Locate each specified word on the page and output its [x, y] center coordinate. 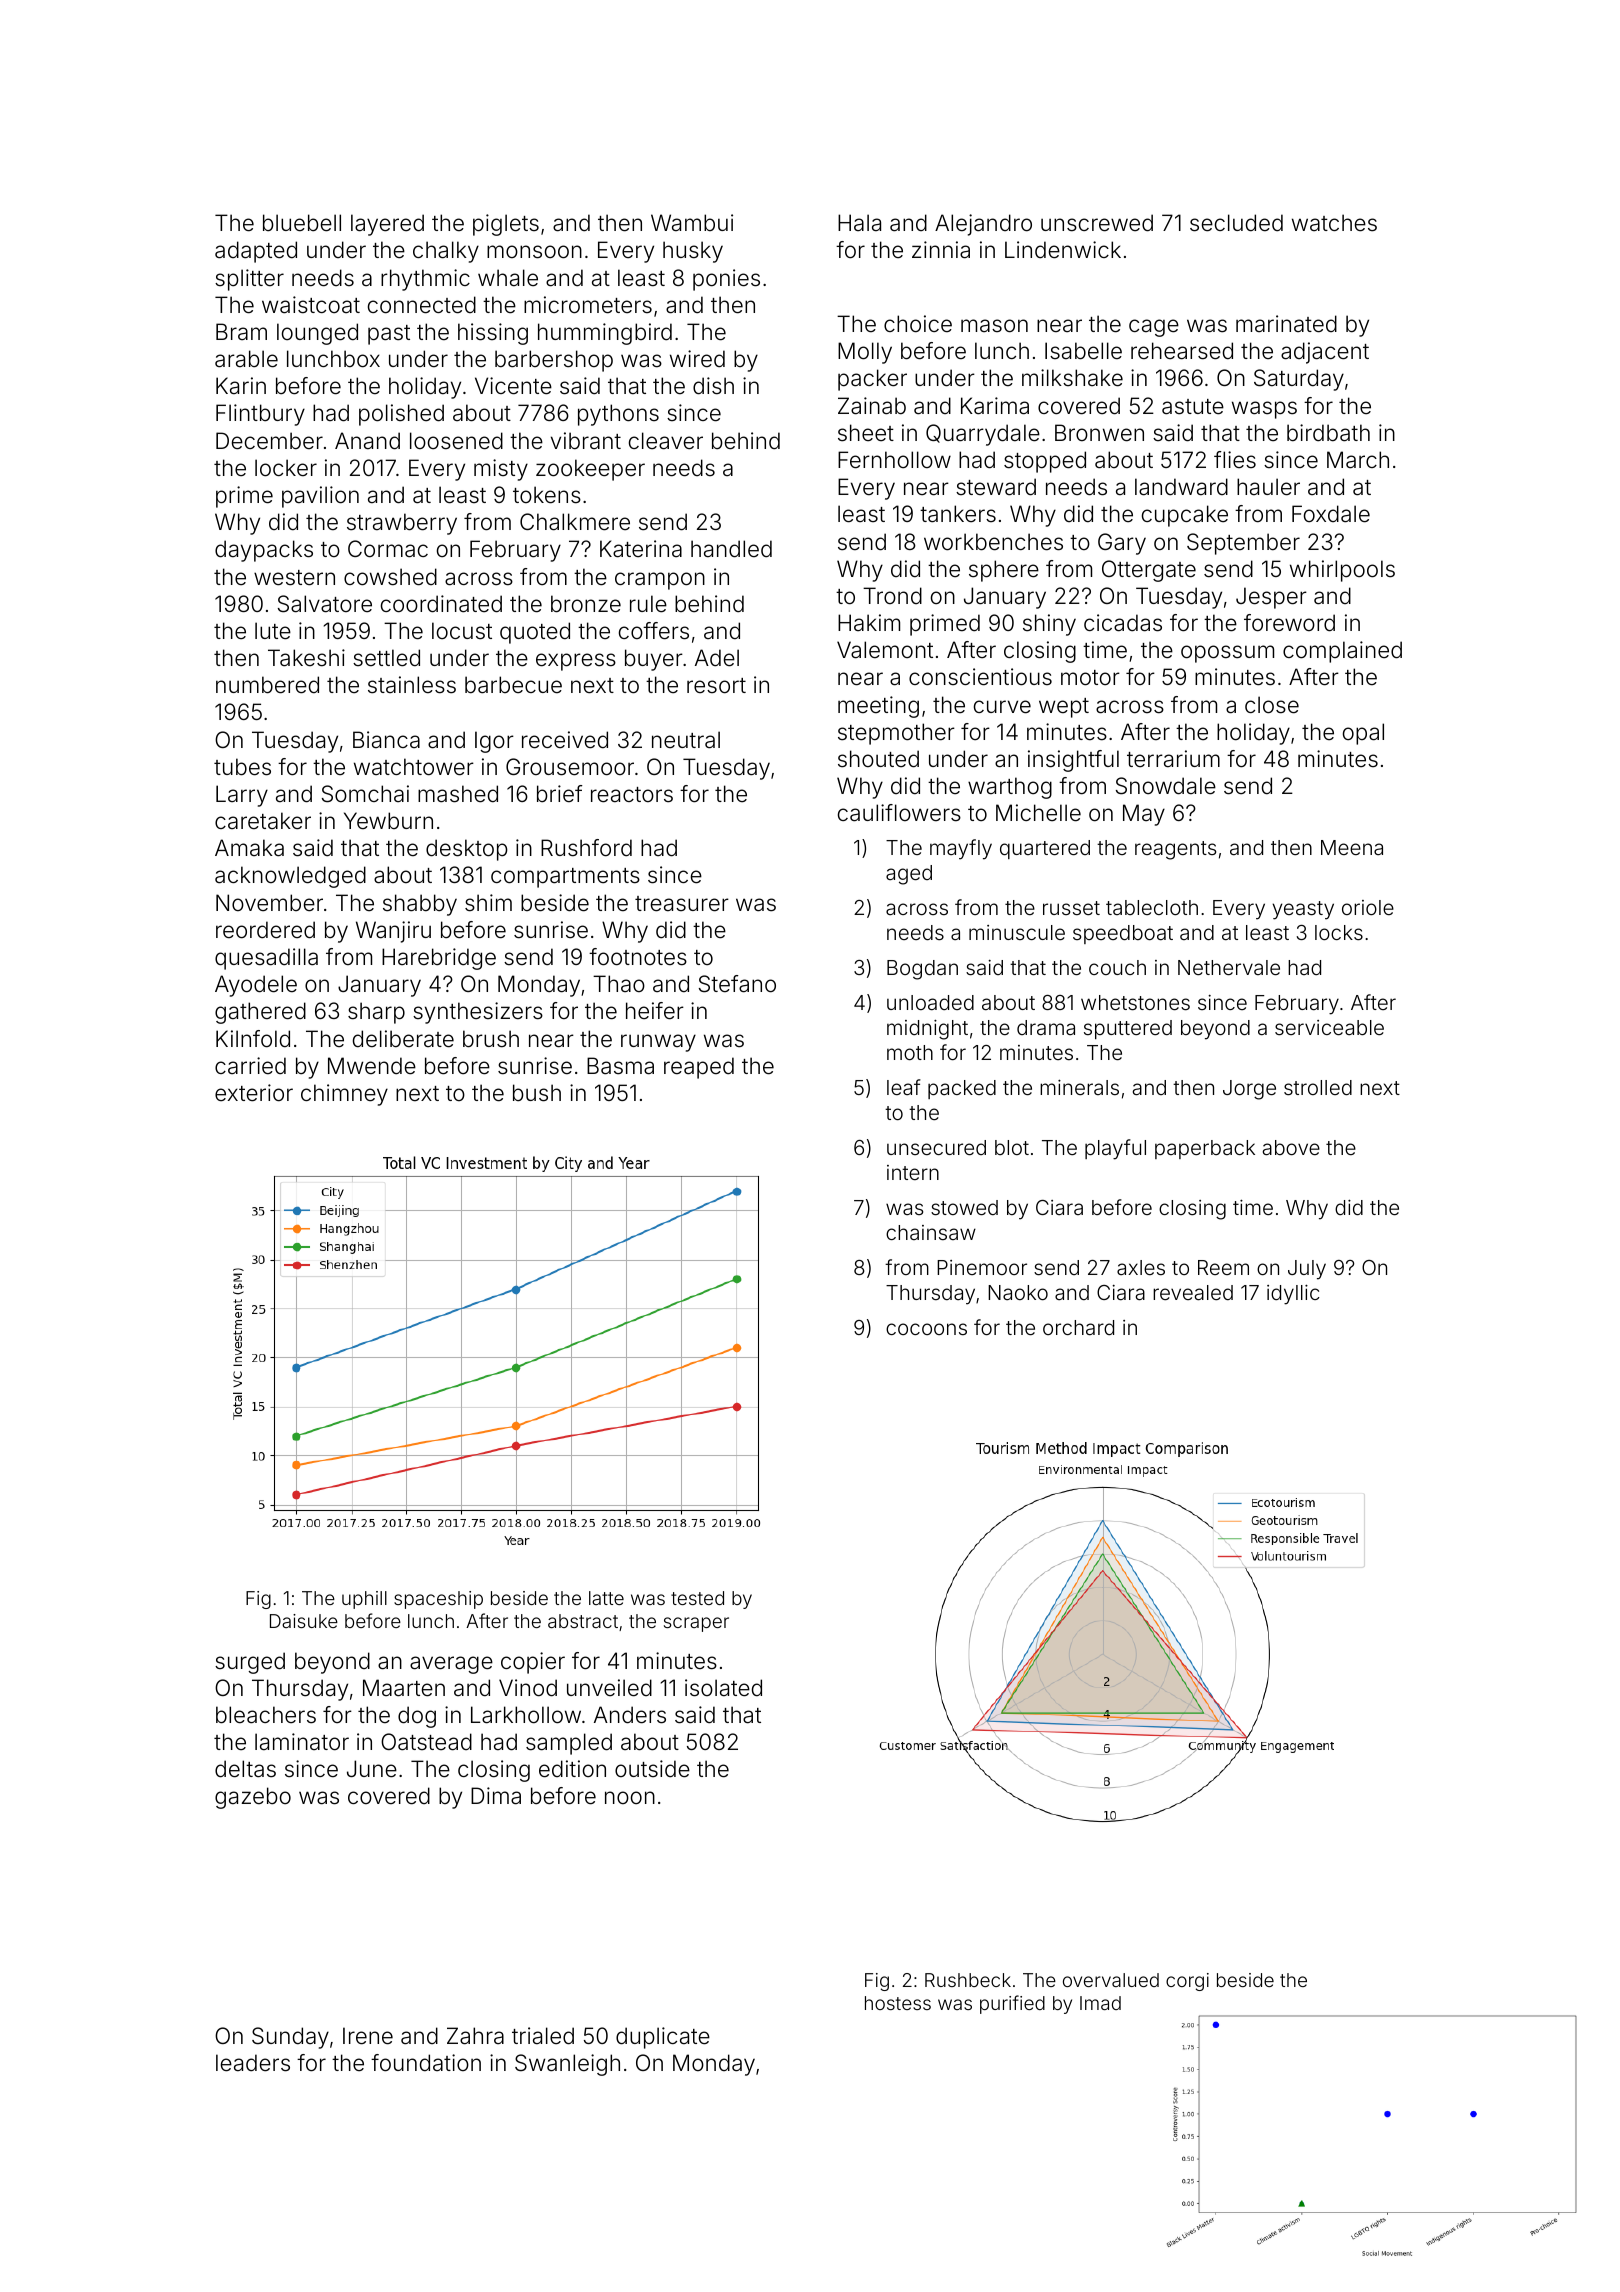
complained [1342, 652]
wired [697, 359]
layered [387, 225]
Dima [496, 1796]
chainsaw [931, 1232]
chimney [344, 1095]
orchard [1078, 1327]
